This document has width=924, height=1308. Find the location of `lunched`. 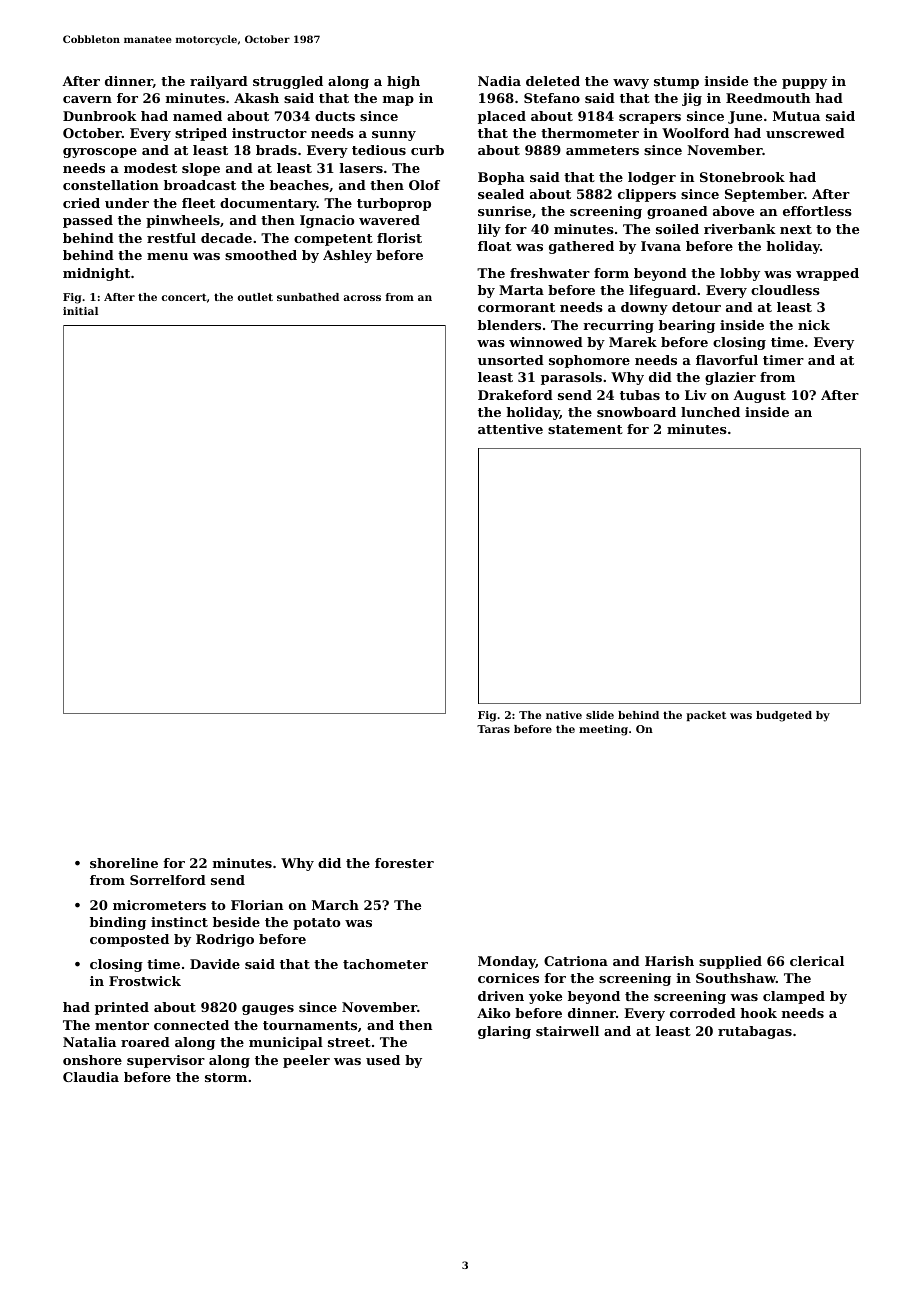

lunched is located at coordinates (710, 412).
